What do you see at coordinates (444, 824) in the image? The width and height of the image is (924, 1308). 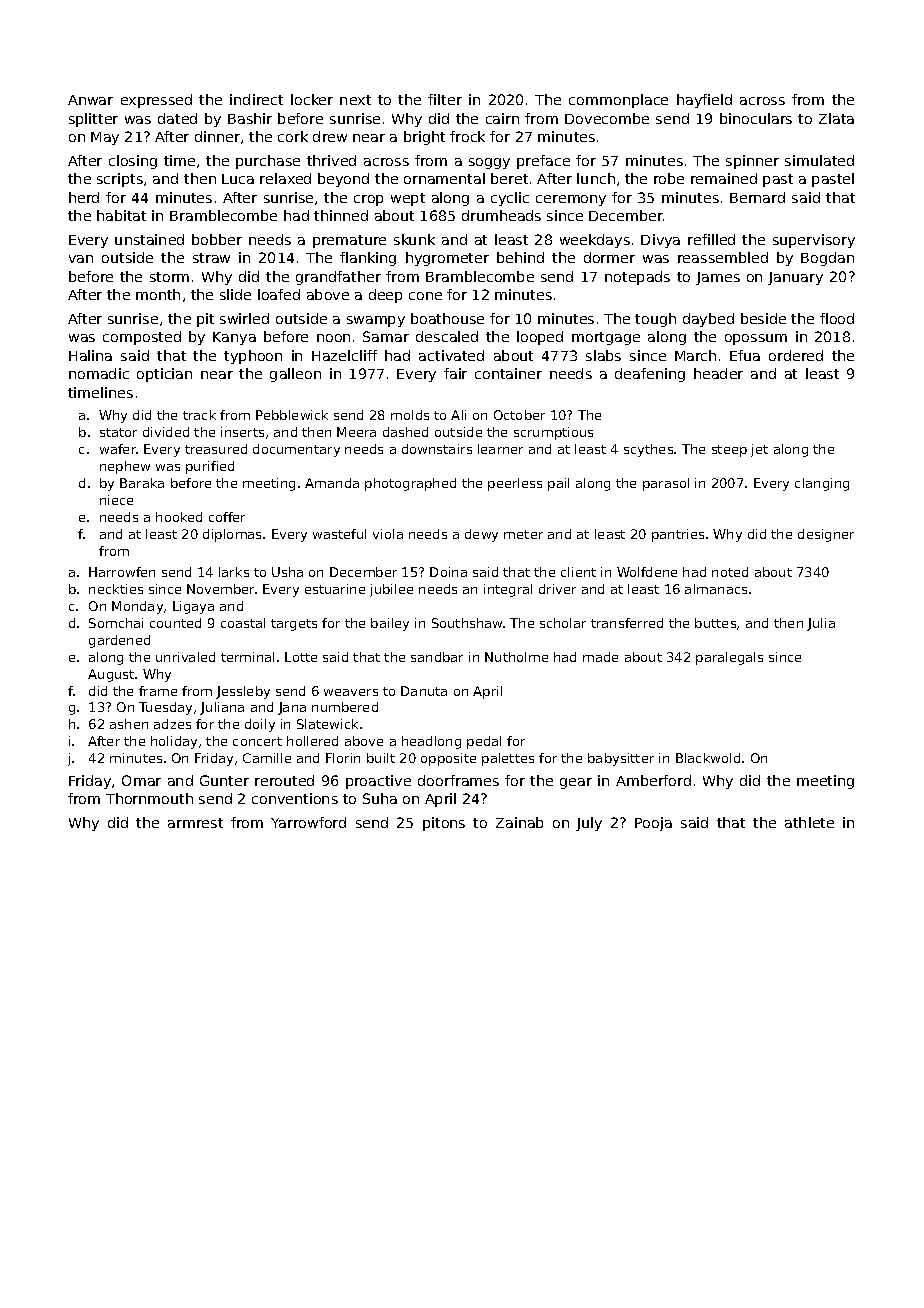 I see `pitons` at bounding box center [444, 824].
